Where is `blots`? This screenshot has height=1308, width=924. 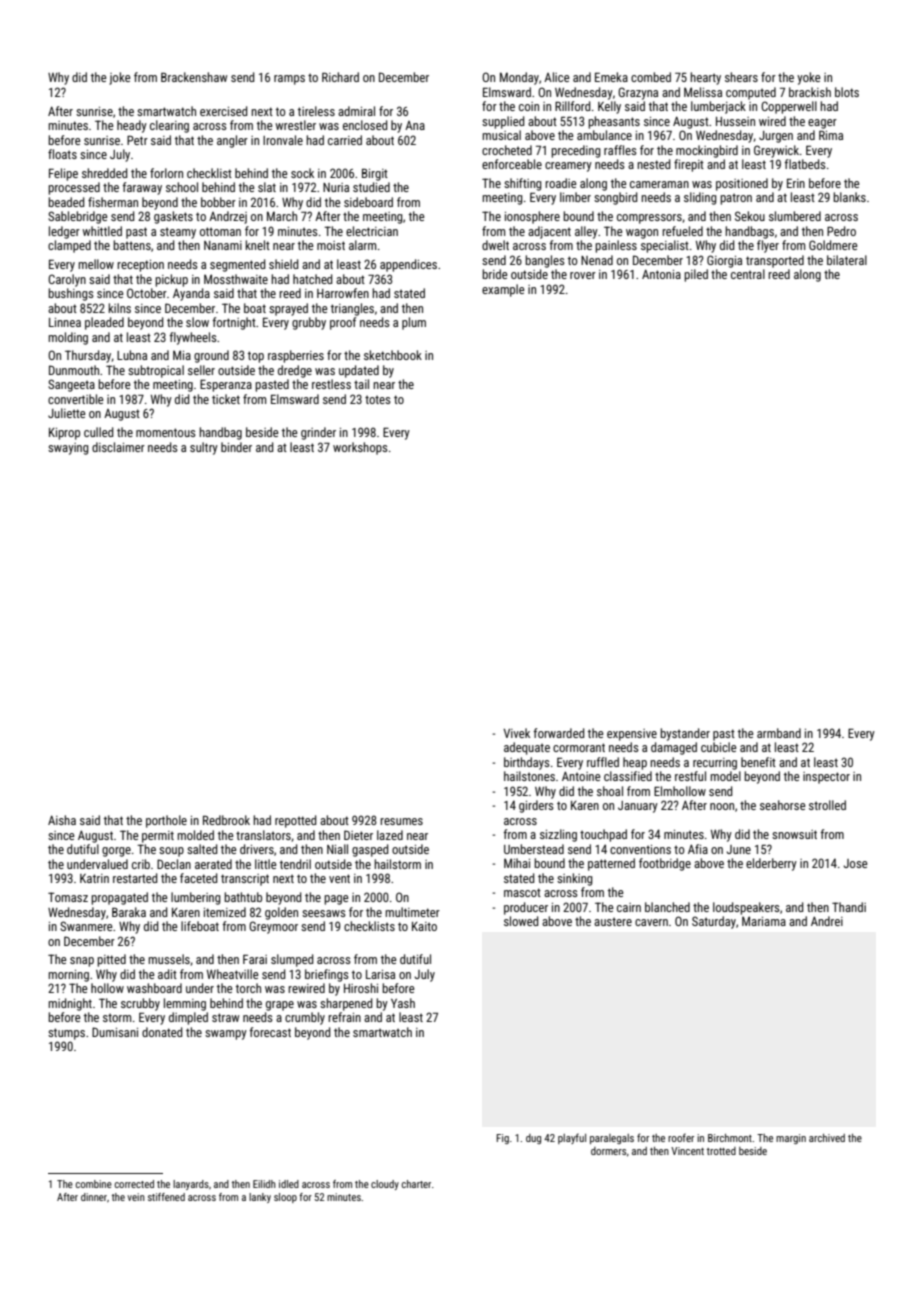
blots is located at coordinates (847, 92).
